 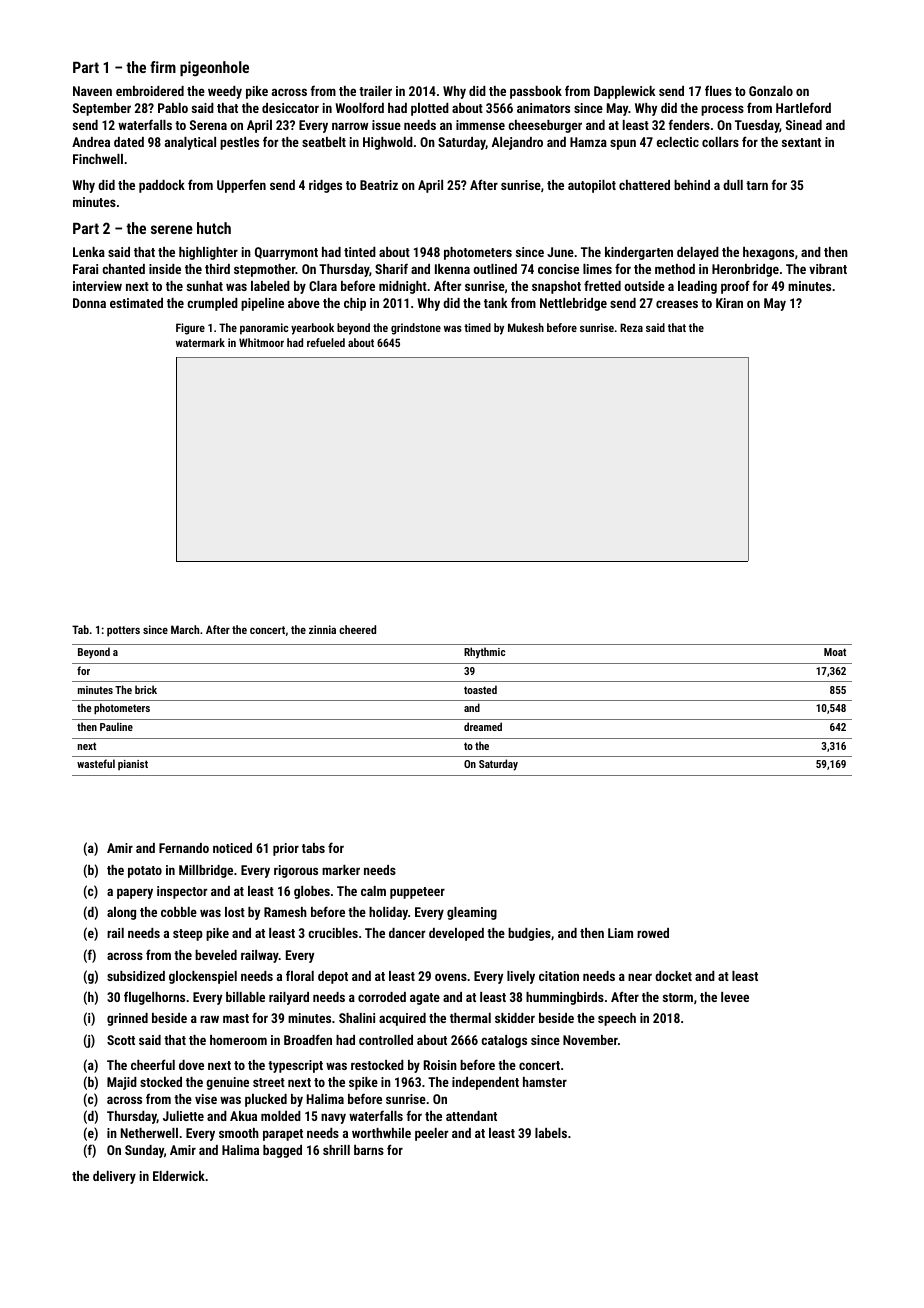 I want to click on Upperfen, so click(x=241, y=186).
